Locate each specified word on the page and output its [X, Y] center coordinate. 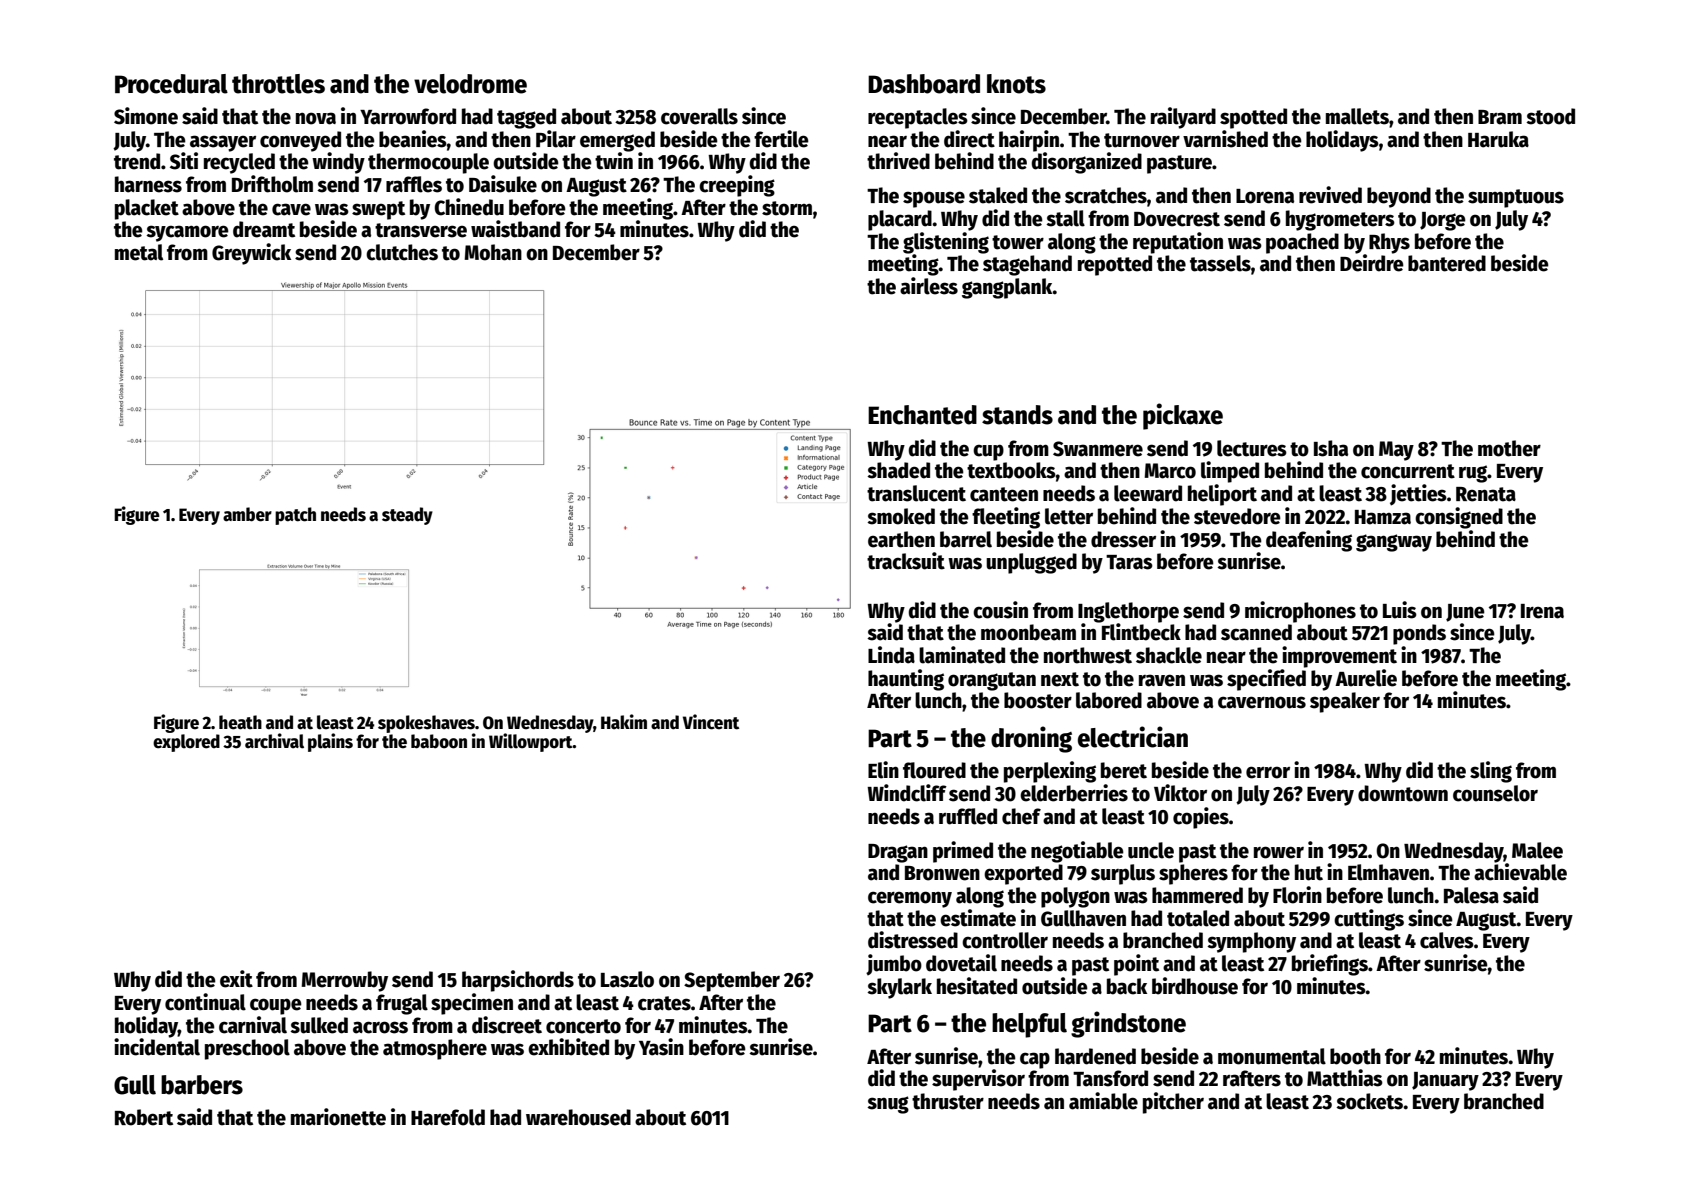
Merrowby [345, 981]
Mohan [493, 252]
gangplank [1007, 288]
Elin [883, 770]
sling [1491, 772]
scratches [1106, 195]
